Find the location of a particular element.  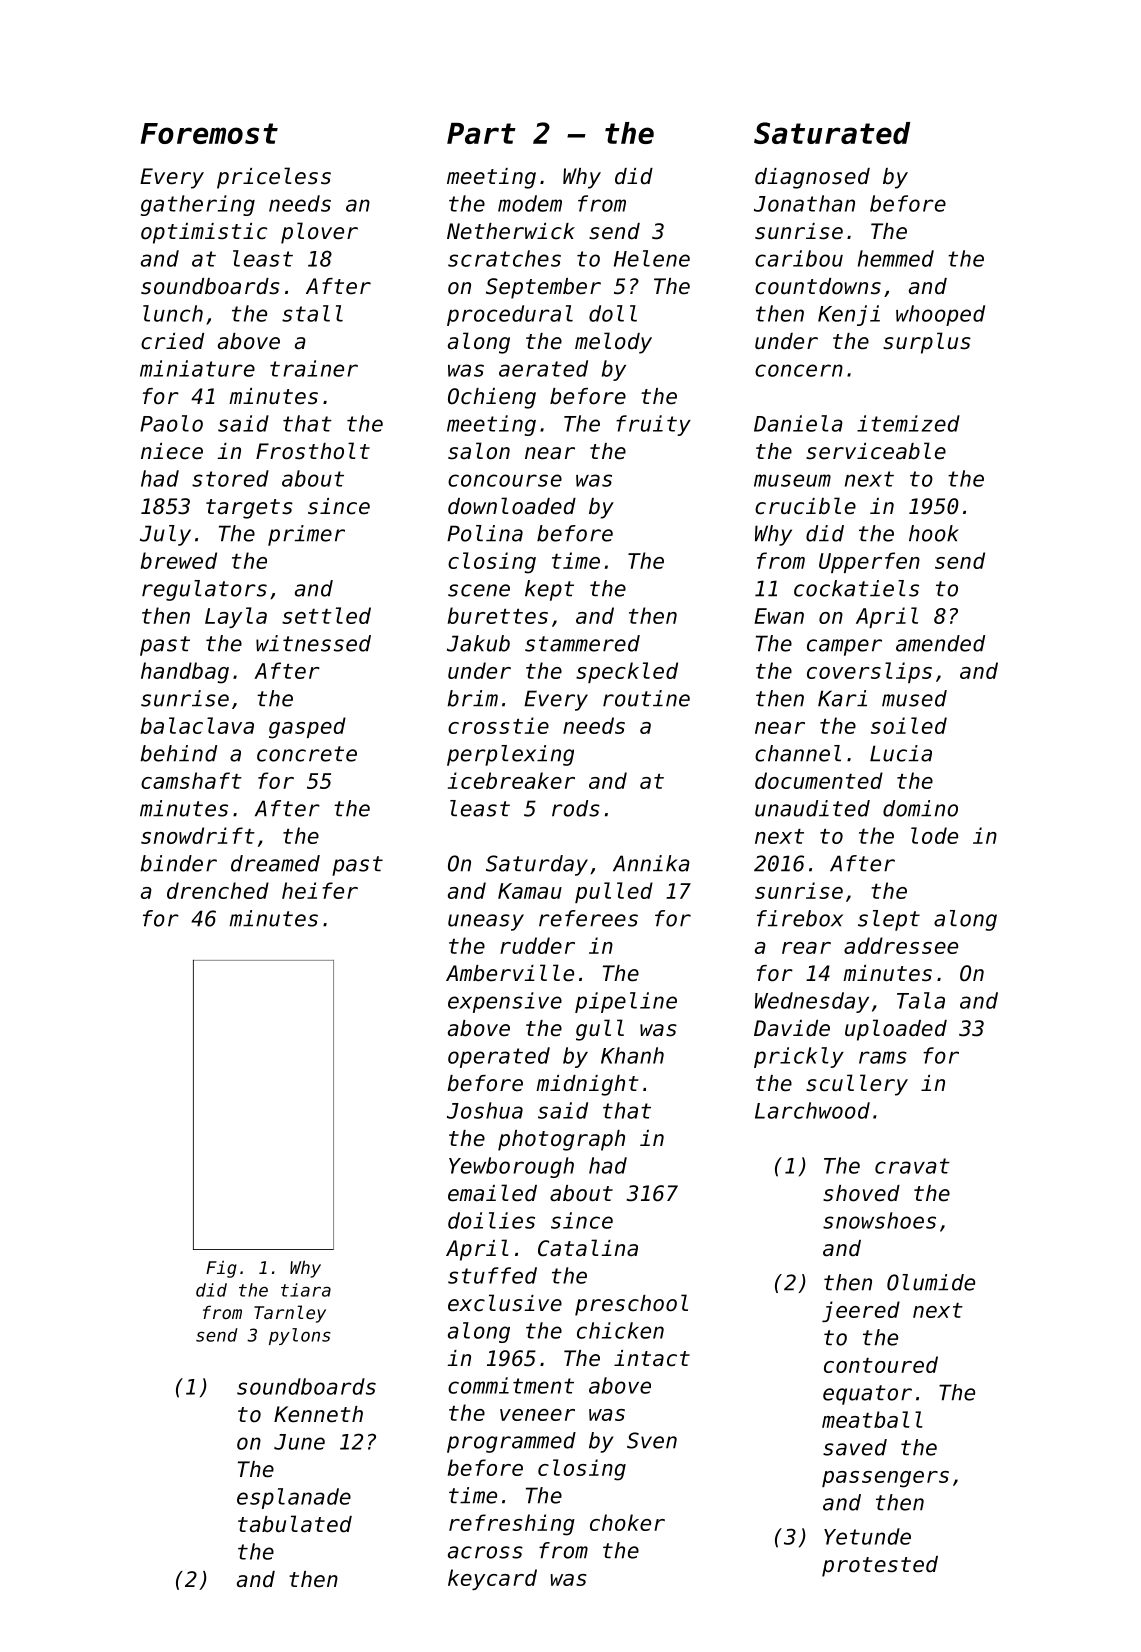

Larchwood is located at coordinates (812, 1110).
